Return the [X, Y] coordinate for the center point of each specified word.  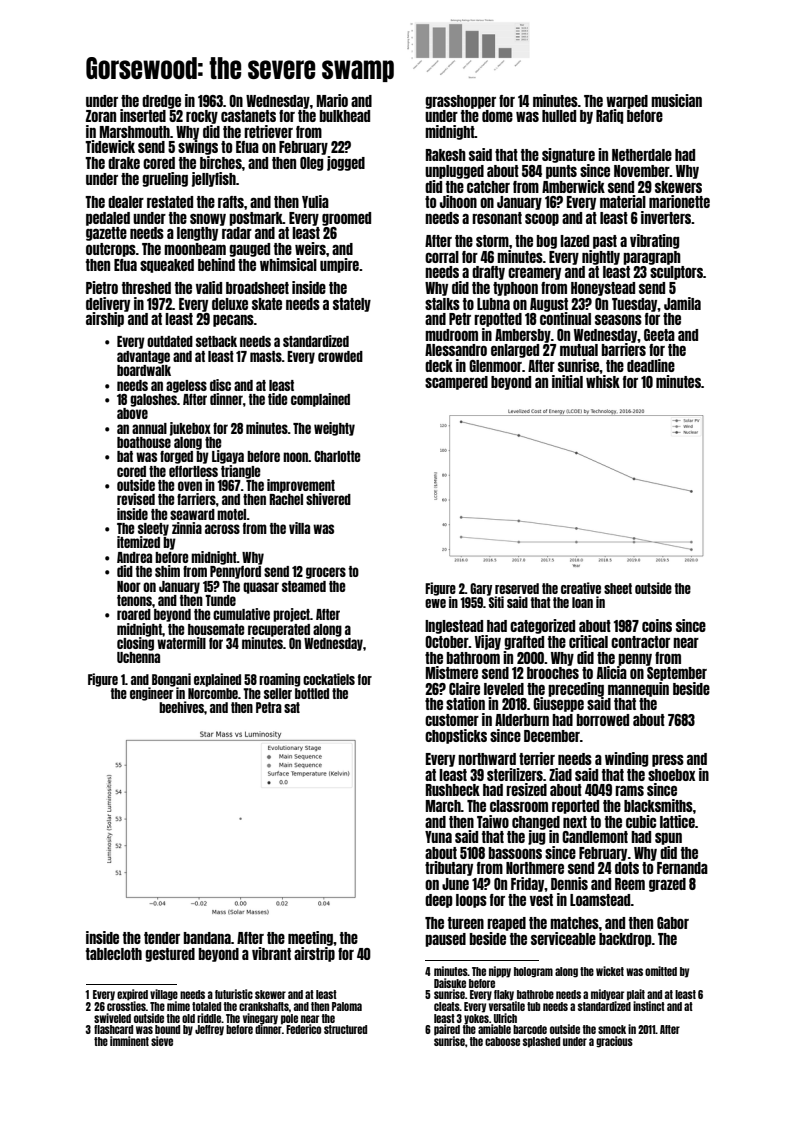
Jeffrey [209, 1030]
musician [676, 100]
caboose [502, 1041]
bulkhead [345, 116]
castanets [248, 116]
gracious [614, 1042]
